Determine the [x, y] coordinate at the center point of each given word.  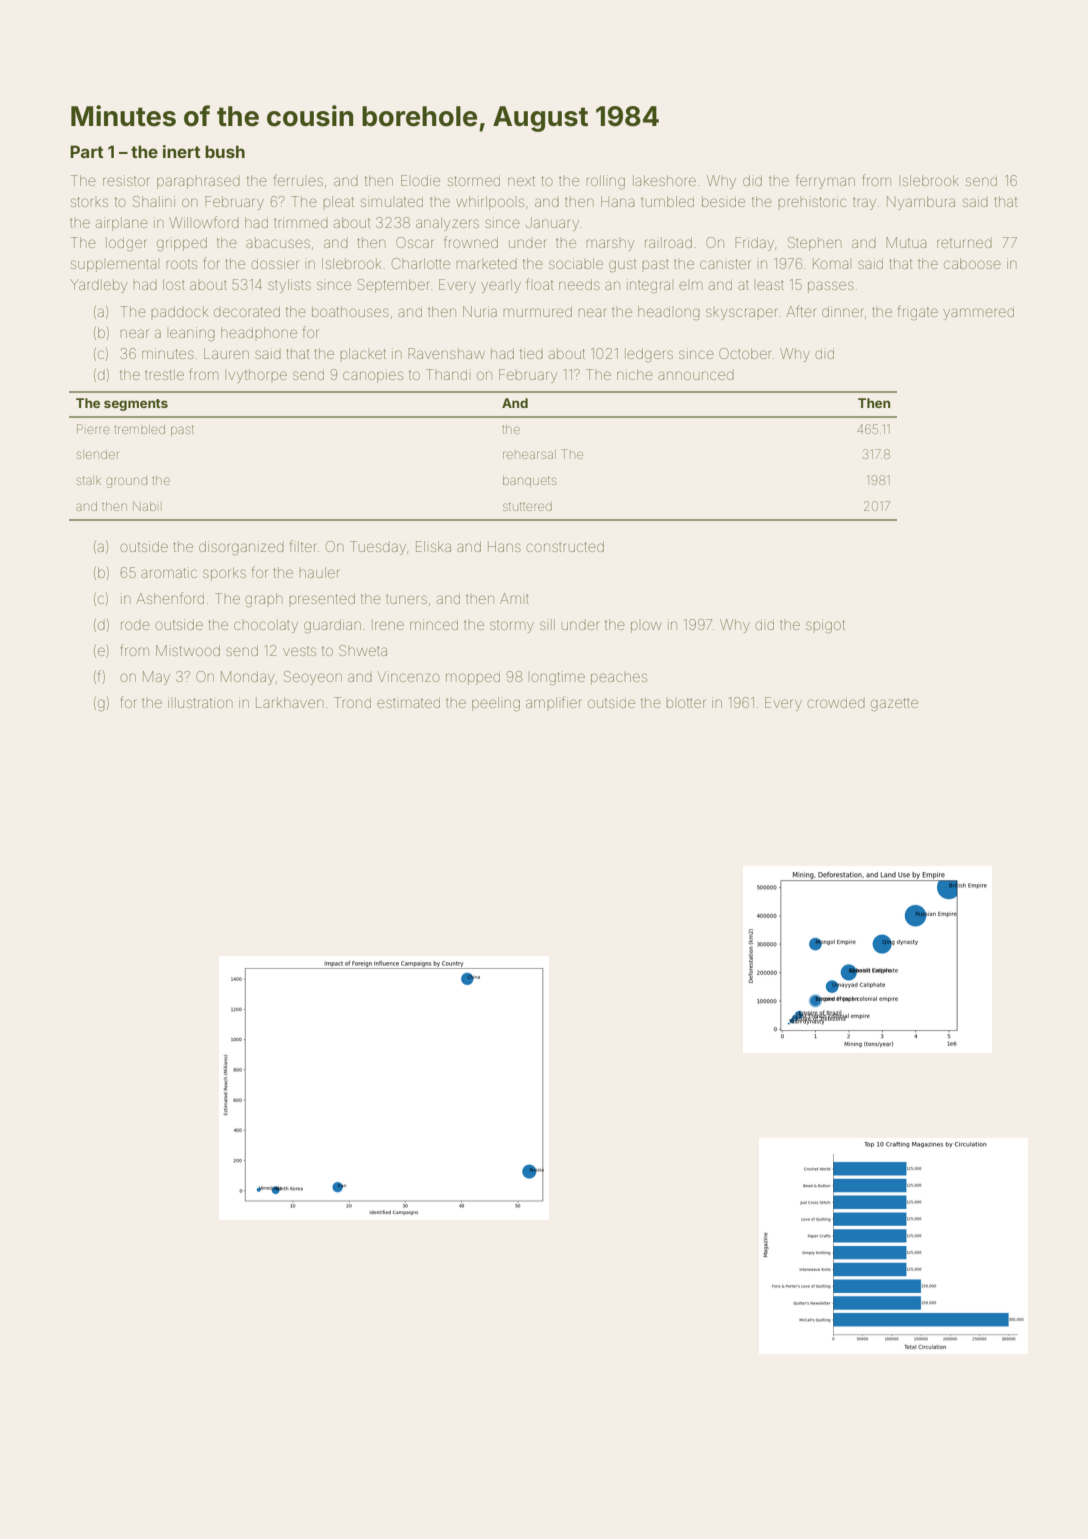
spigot [825, 626]
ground [126, 482]
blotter [685, 703]
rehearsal [529, 454]
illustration [200, 702]
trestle [164, 374]
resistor [126, 180]
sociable [576, 263]
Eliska [433, 546]
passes [831, 287]
